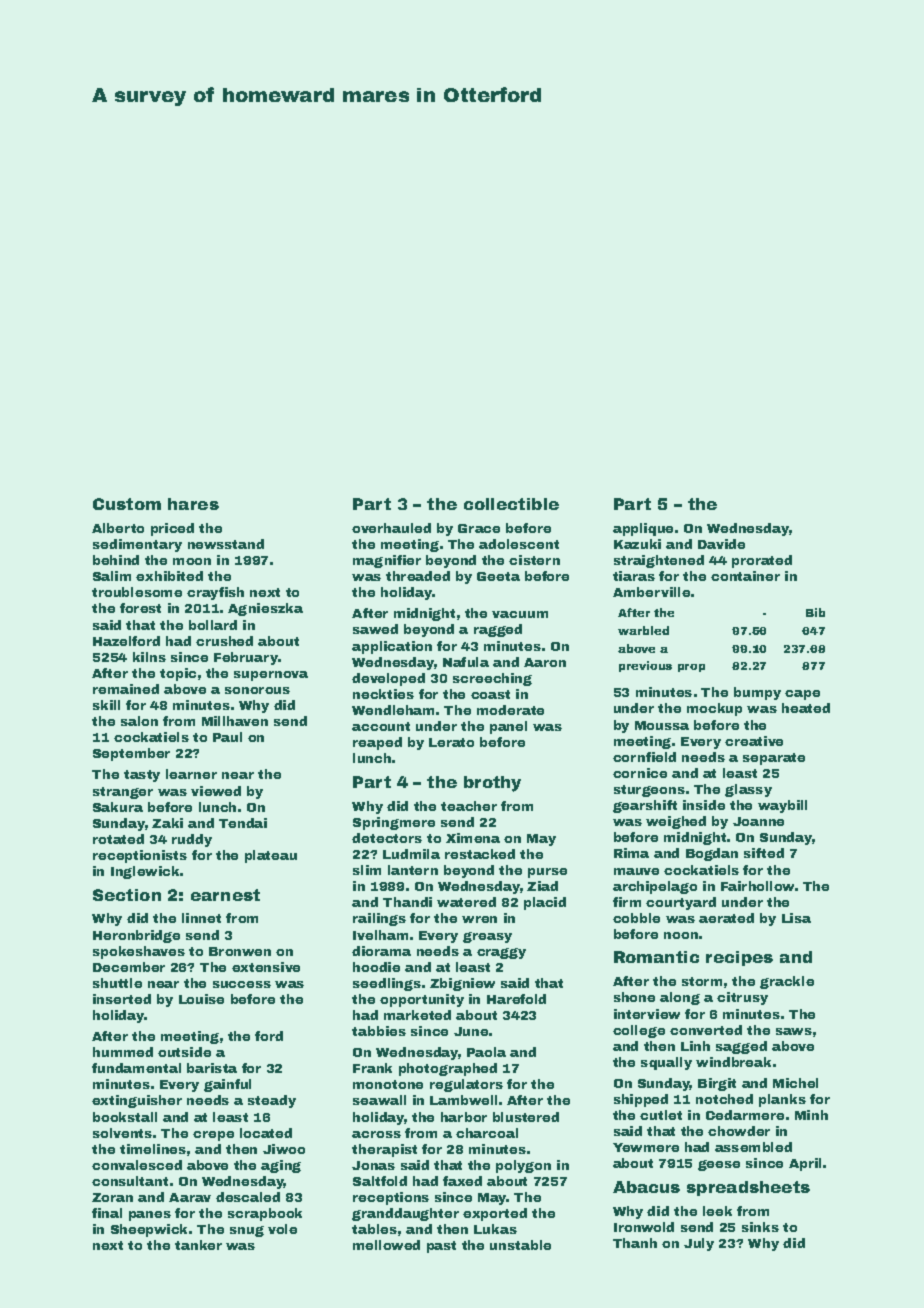 This page has width=924, height=1308. I want to click on Harefold, so click(516, 999).
